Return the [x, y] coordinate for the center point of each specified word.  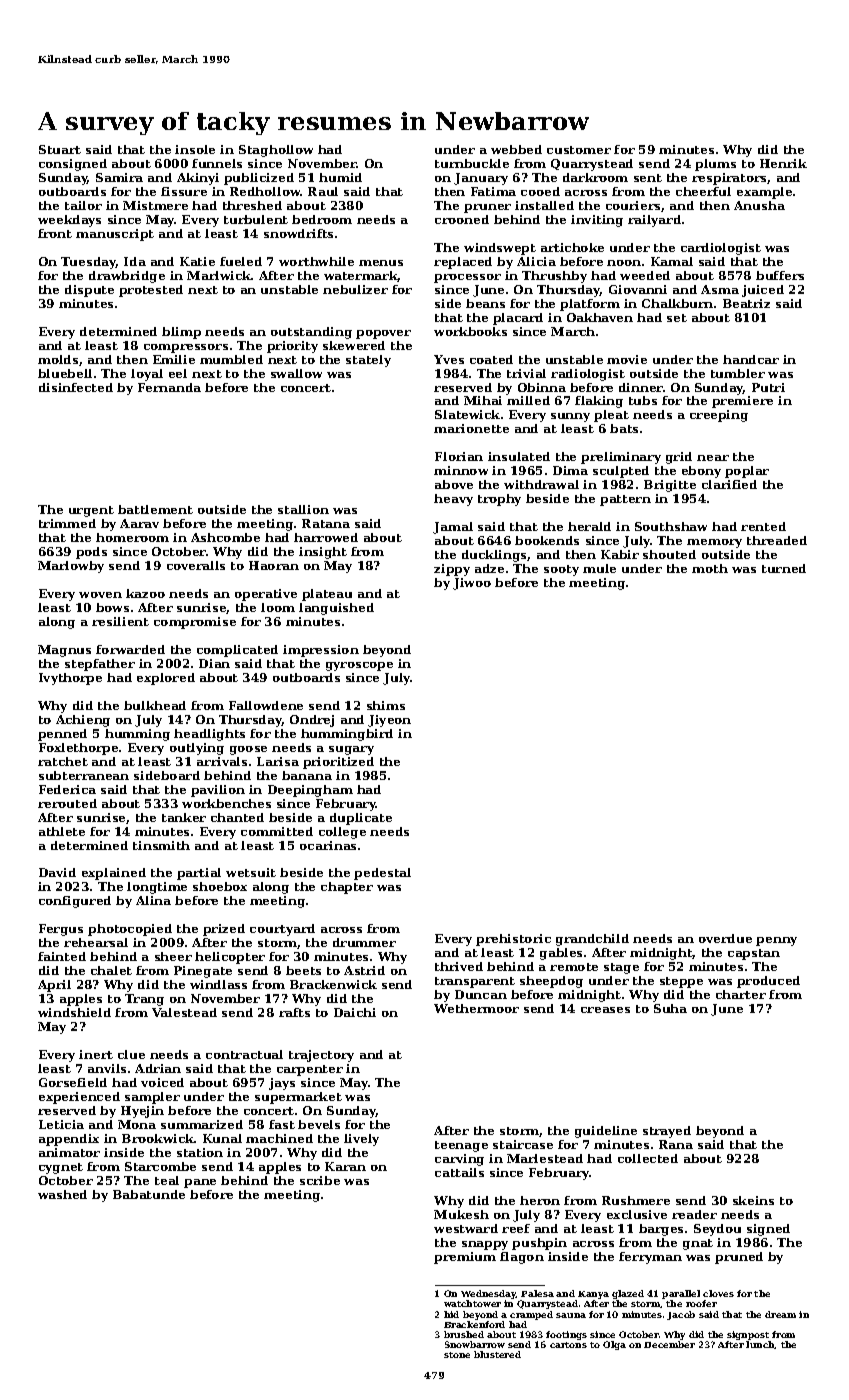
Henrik [783, 163]
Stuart [60, 149]
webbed [516, 149]
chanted [237, 817]
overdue [725, 938]
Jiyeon [389, 721]
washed [62, 1194]
